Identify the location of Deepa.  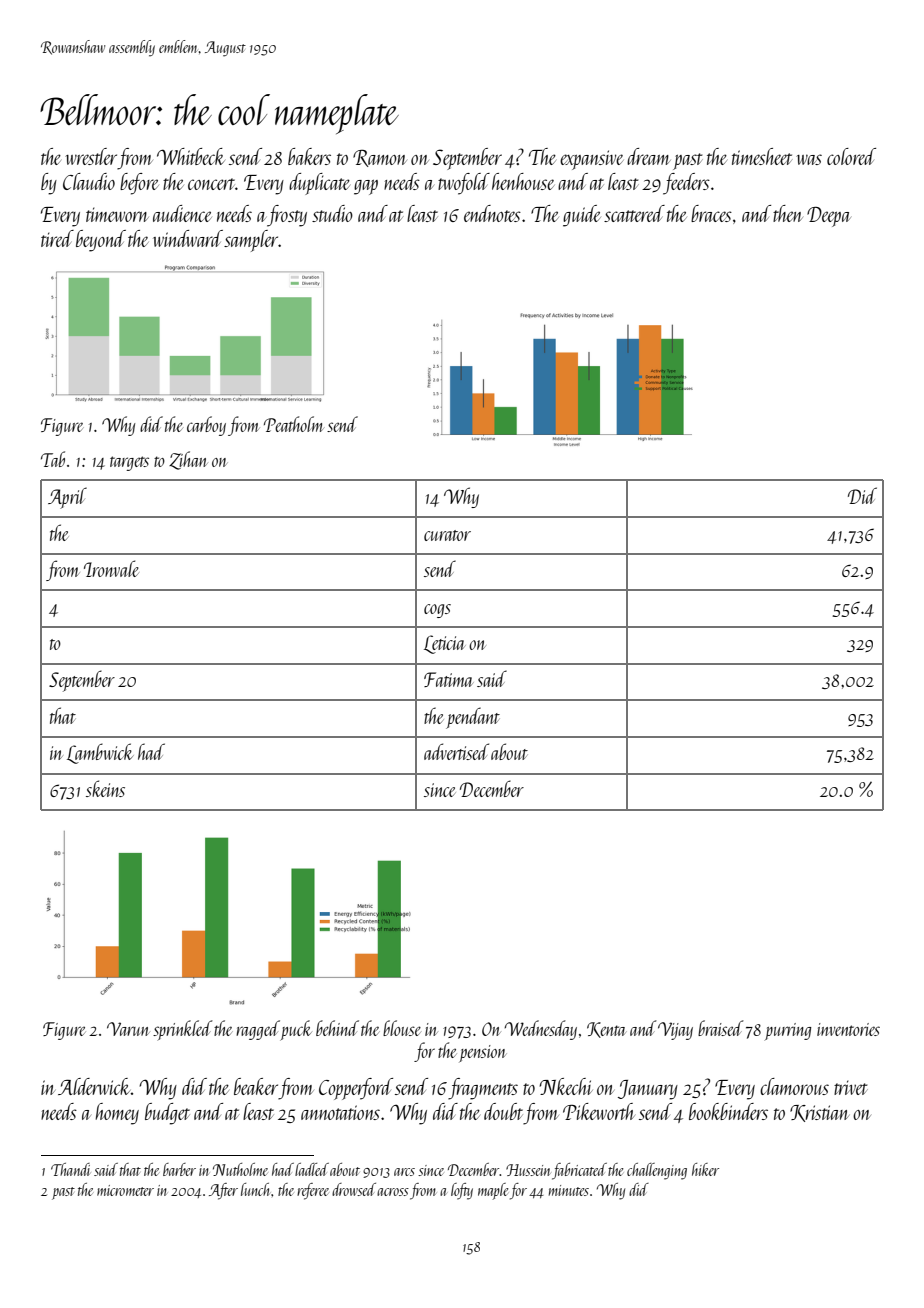
(829, 217).
